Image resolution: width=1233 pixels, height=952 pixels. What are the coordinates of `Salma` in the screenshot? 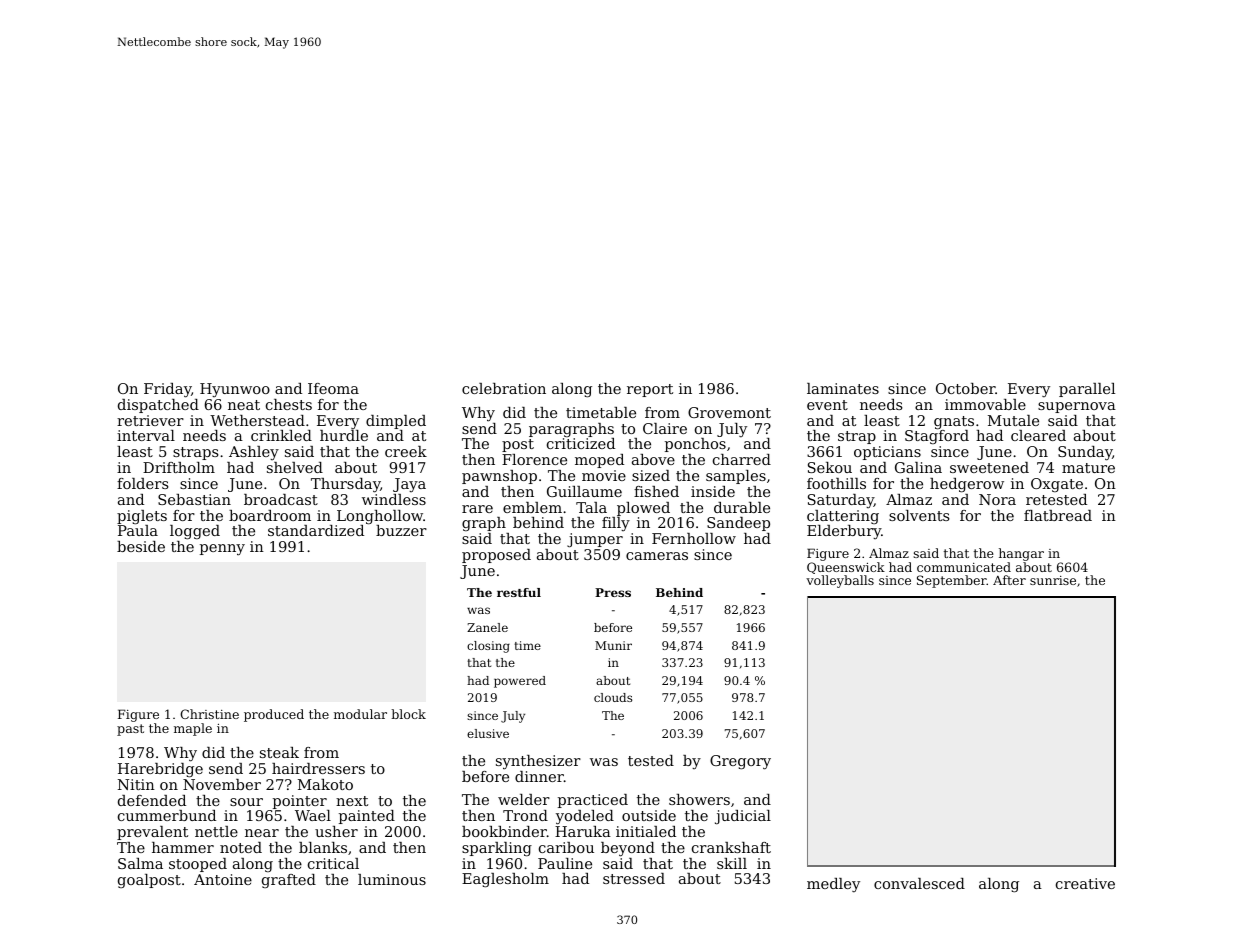 It's located at (140, 863).
